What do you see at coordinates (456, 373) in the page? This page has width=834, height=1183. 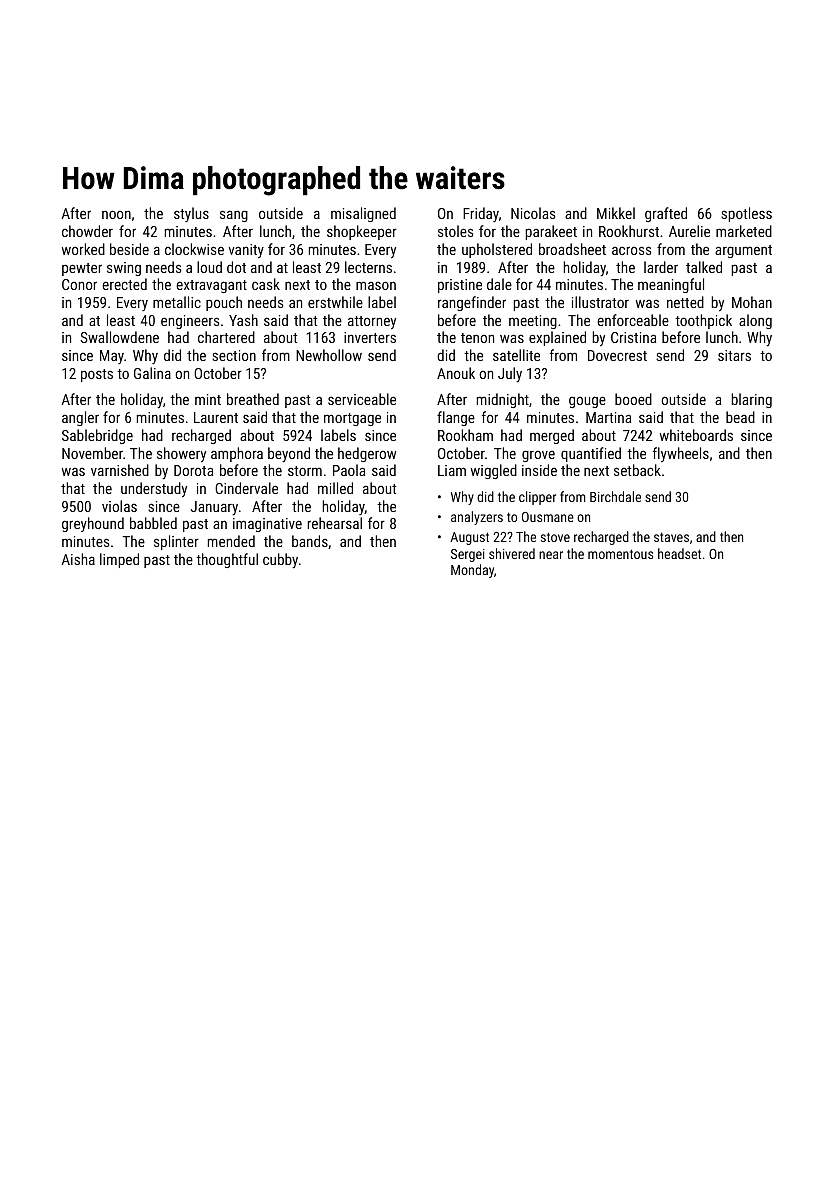 I see `Anouk` at bounding box center [456, 373].
